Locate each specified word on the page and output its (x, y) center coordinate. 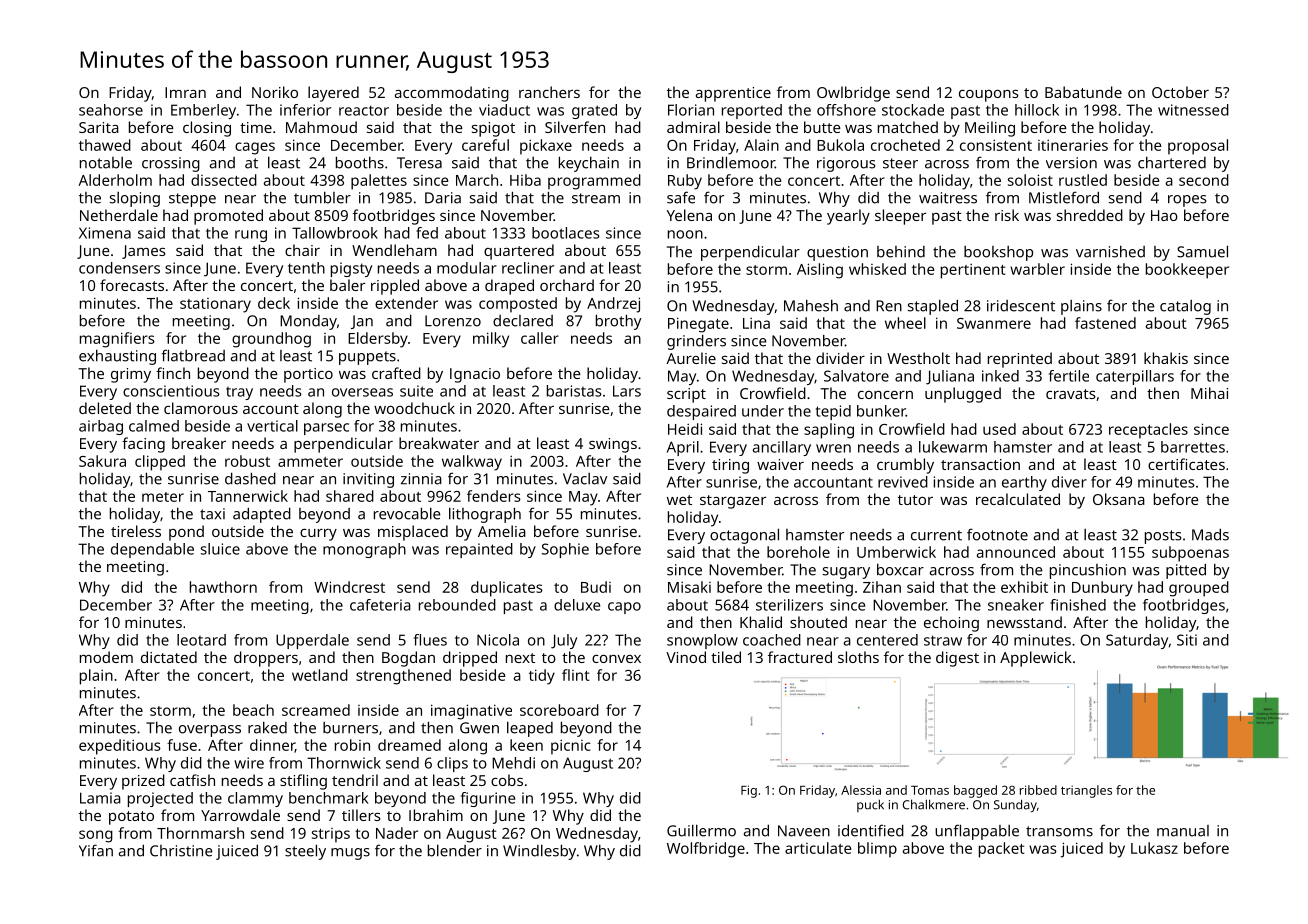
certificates (1186, 464)
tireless (136, 531)
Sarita (99, 127)
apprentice (733, 94)
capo (624, 608)
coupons (989, 96)
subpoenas (1190, 554)
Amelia (502, 531)
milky (491, 340)
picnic (571, 747)
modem (106, 657)
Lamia (100, 798)
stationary (215, 305)
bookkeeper (1187, 271)
